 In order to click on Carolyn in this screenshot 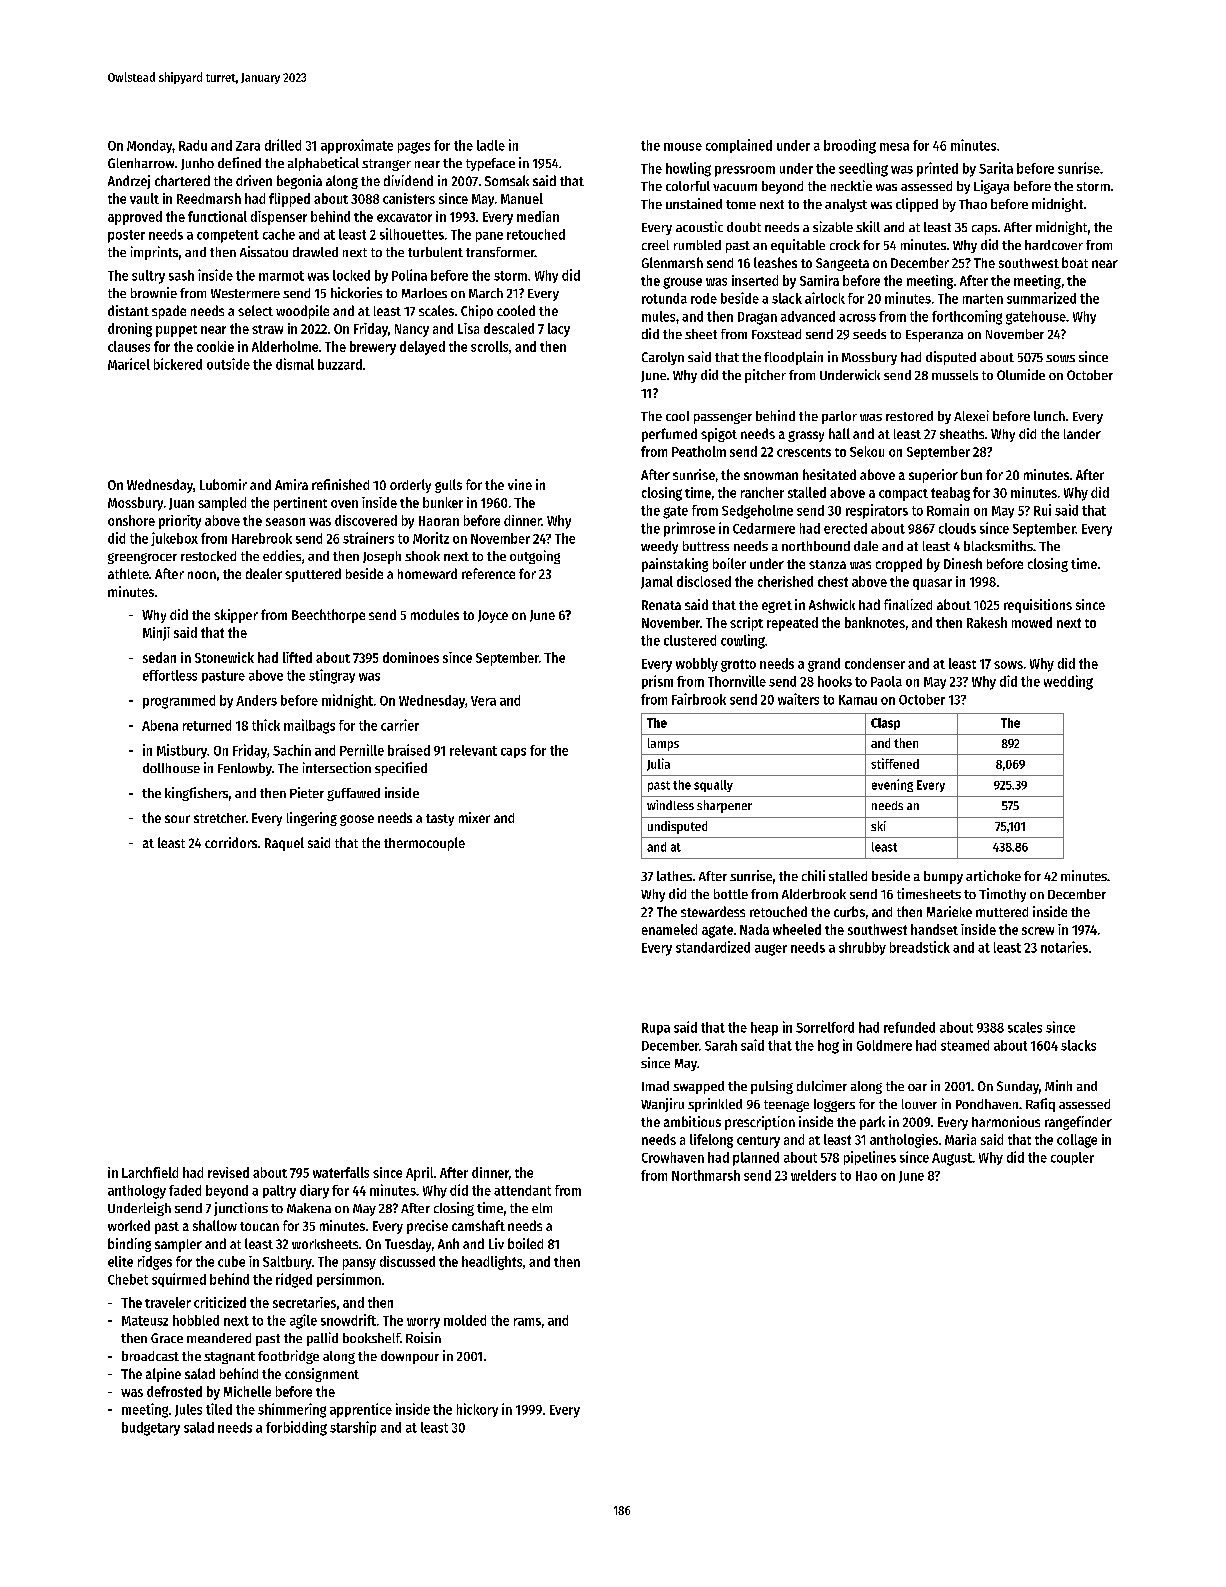, I will do `click(663, 358)`.
